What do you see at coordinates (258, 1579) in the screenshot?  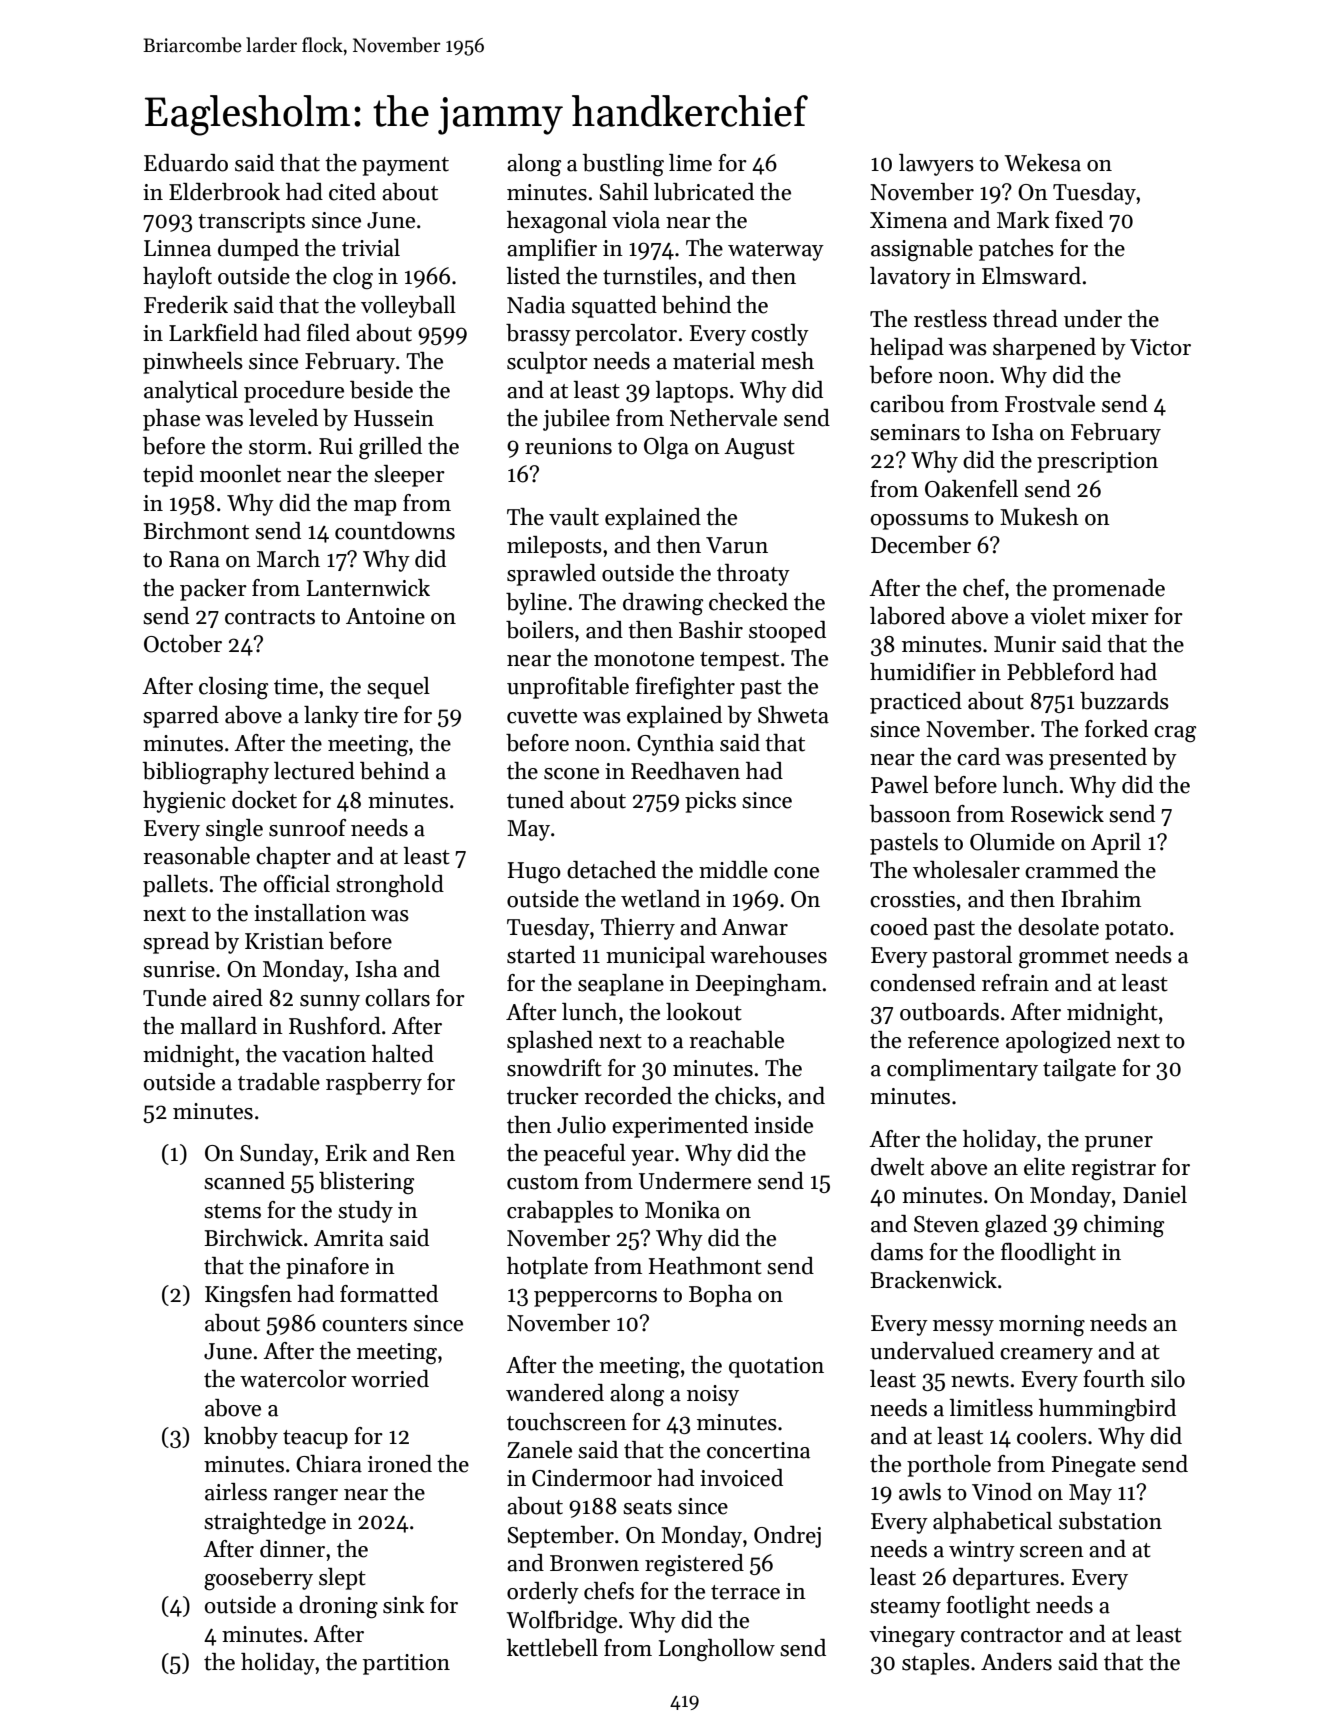 I see `gooseberry` at bounding box center [258, 1579].
